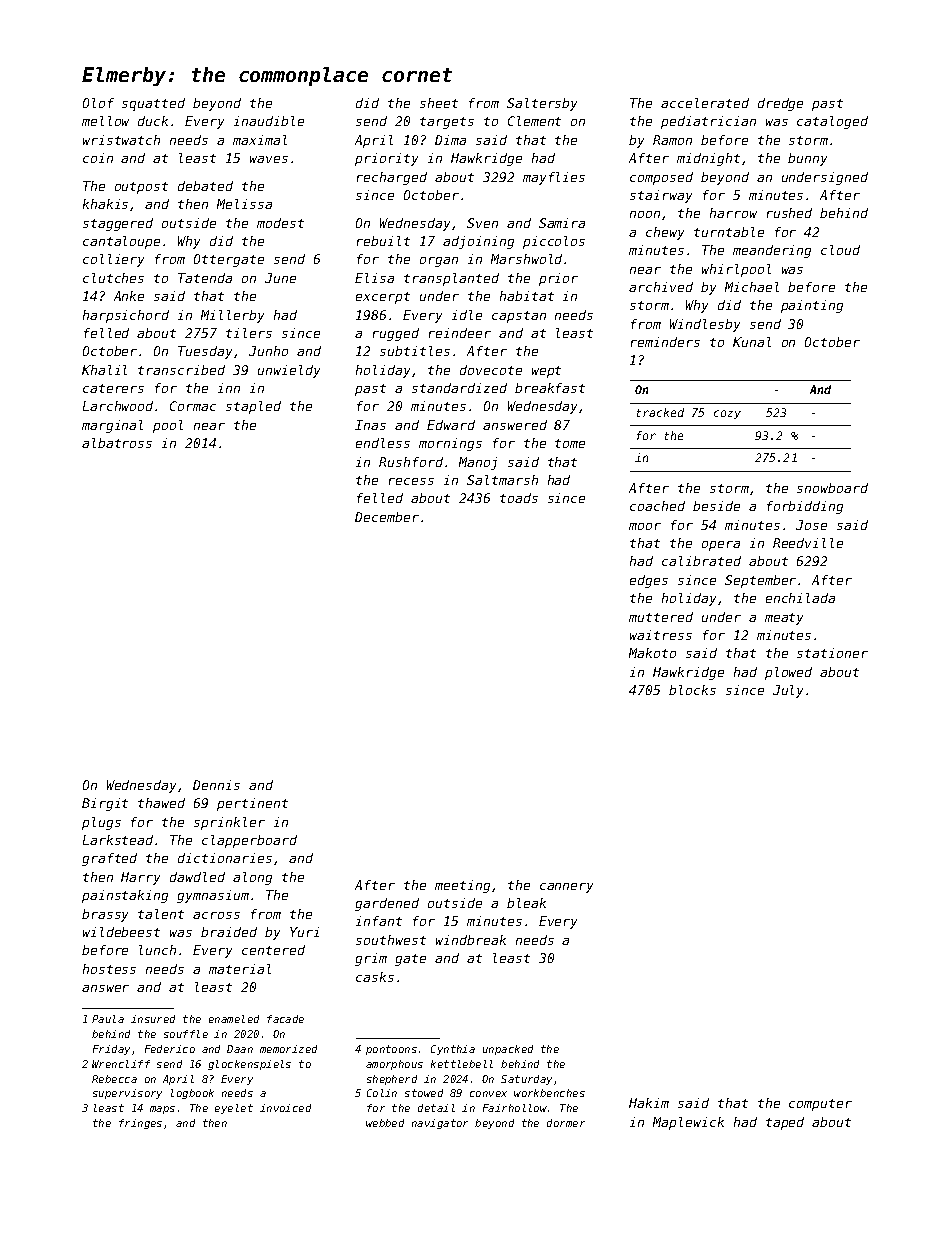 Image resolution: width=952 pixels, height=1233 pixels. What do you see at coordinates (820, 1105) in the screenshot?
I see `computer` at bounding box center [820, 1105].
